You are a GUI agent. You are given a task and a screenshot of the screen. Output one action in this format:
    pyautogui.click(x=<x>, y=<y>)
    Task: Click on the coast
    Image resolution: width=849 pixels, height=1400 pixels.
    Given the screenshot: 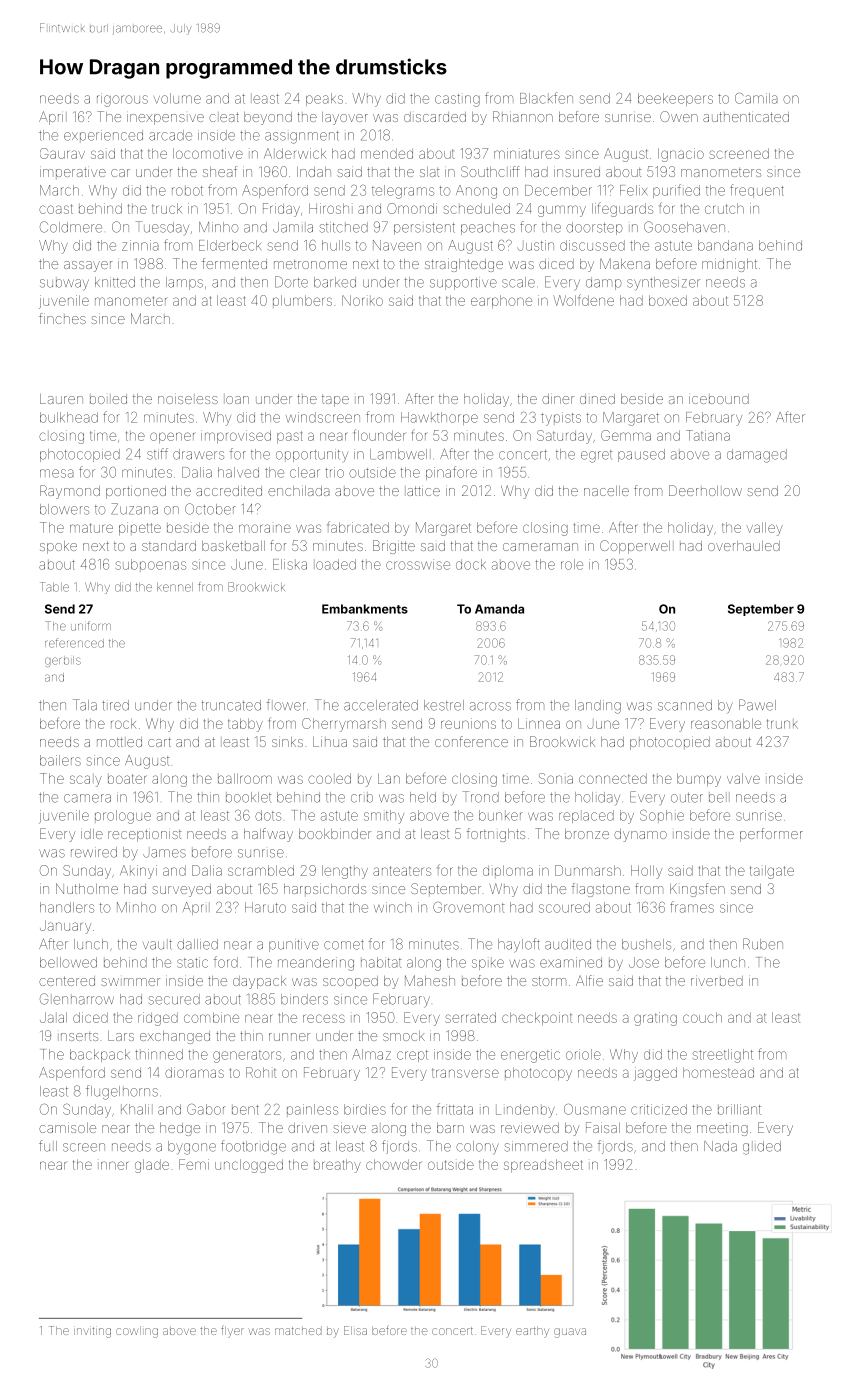 What is the action you would take?
    pyautogui.click(x=56, y=209)
